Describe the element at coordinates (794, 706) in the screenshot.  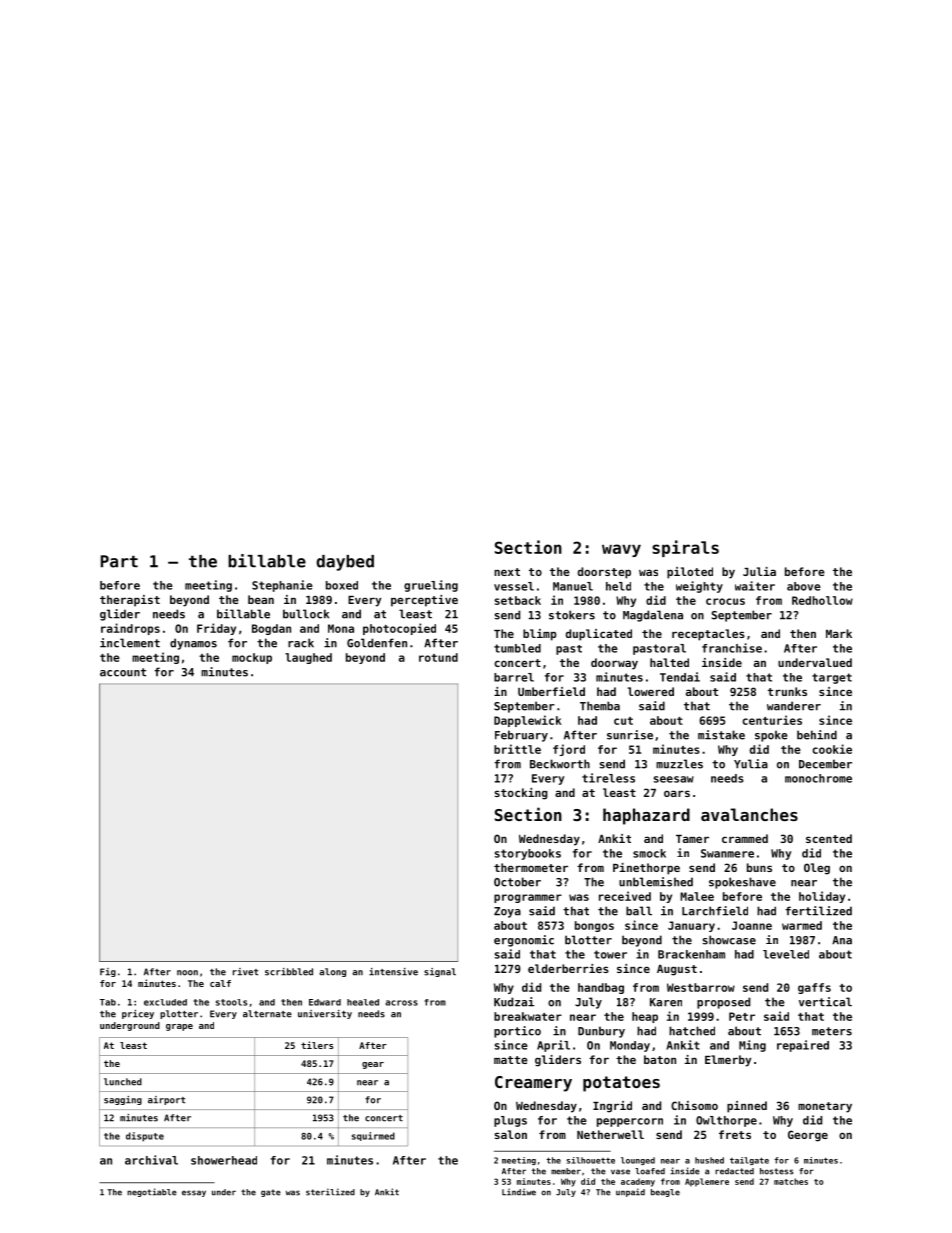
I see `wanderer` at that location.
